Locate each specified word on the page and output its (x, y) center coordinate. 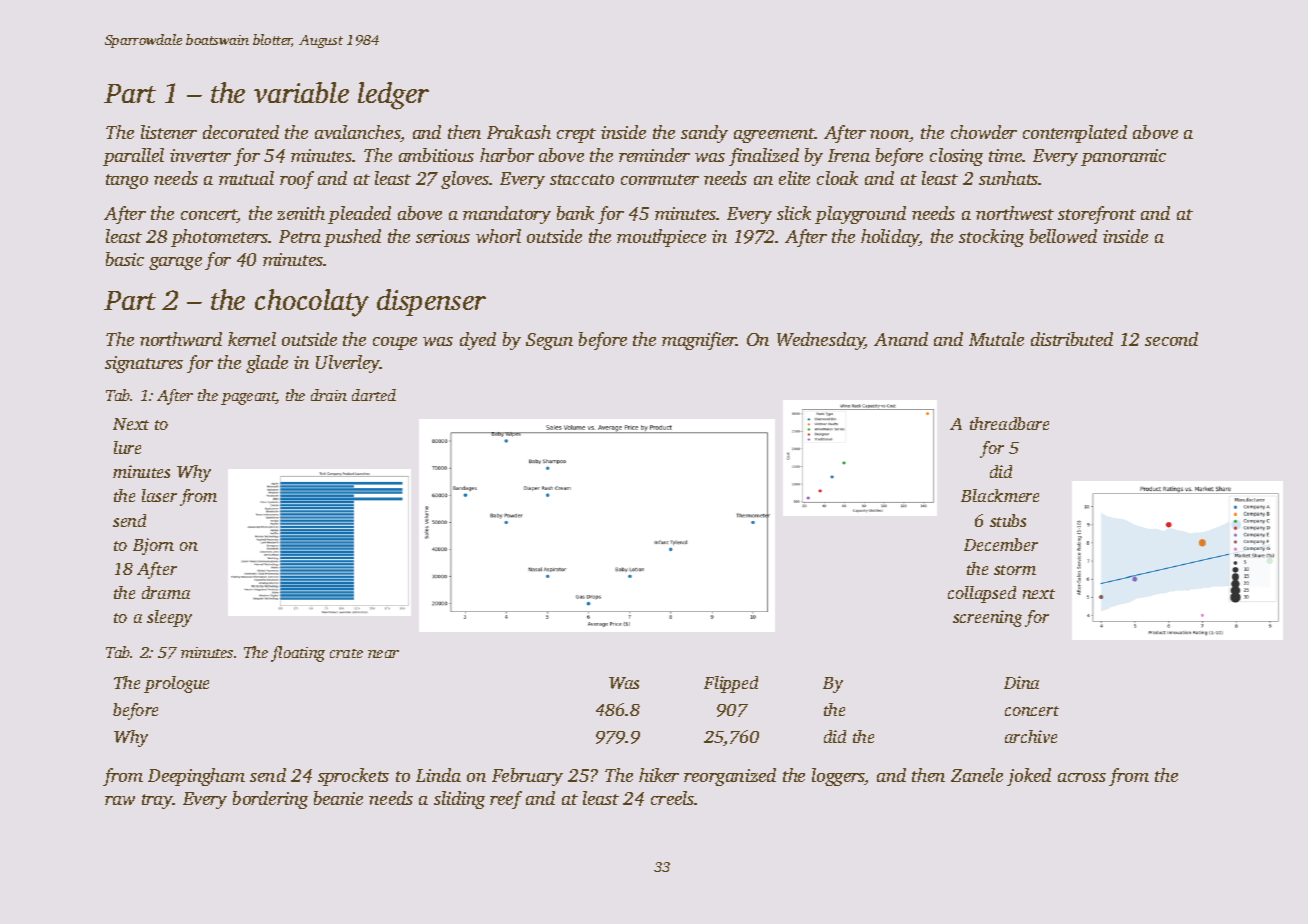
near (383, 654)
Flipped (731, 684)
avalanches (357, 132)
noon (889, 134)
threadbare (1009, 423)
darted (374, 395)
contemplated (1075, 134)
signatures (144, 364)
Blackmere (1000, 495)
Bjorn (153, 546)
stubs (1008, 520)
